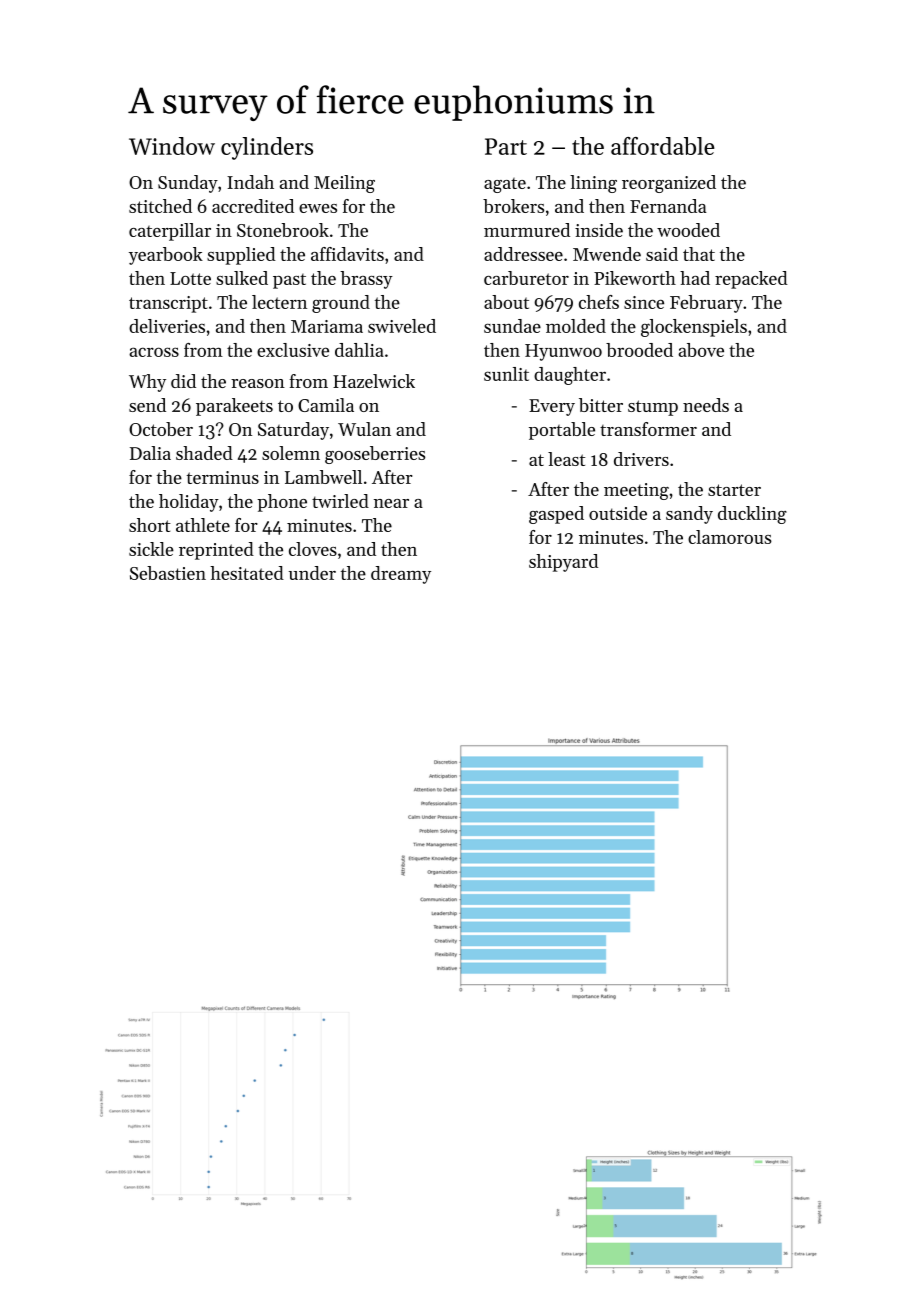 This screenshot has height=1311, width=924. I want to click on Window, so click(172, 146).
